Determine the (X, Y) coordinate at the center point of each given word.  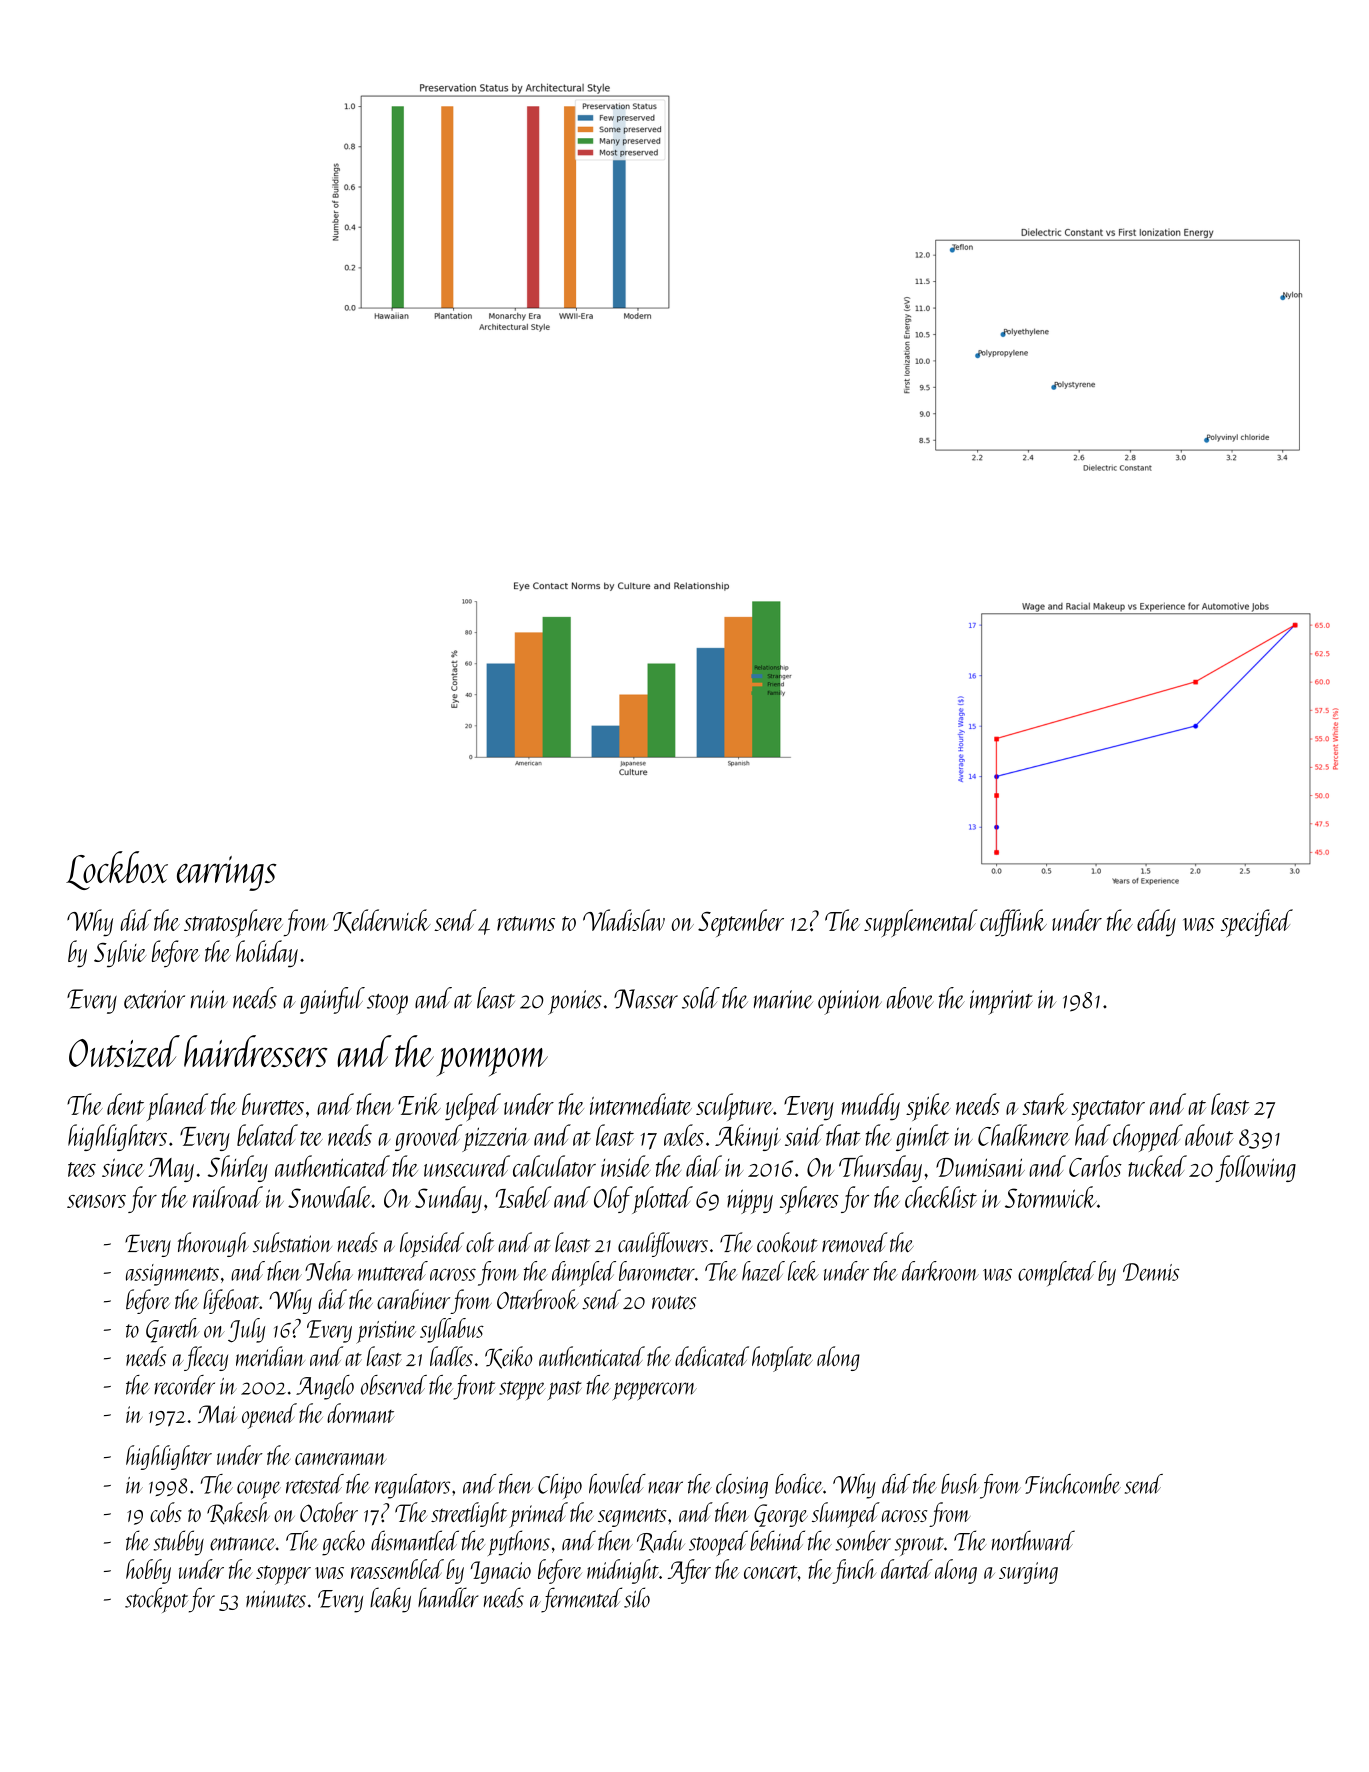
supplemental (921, 923)
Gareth (173, 1330)
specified (1257, 923)
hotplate (782, 1359)
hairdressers (256, 1051)
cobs (166, 1512)
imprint (1001, 1002)
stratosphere (233, 923)
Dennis (1151, 1272)
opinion (850, 1002)
